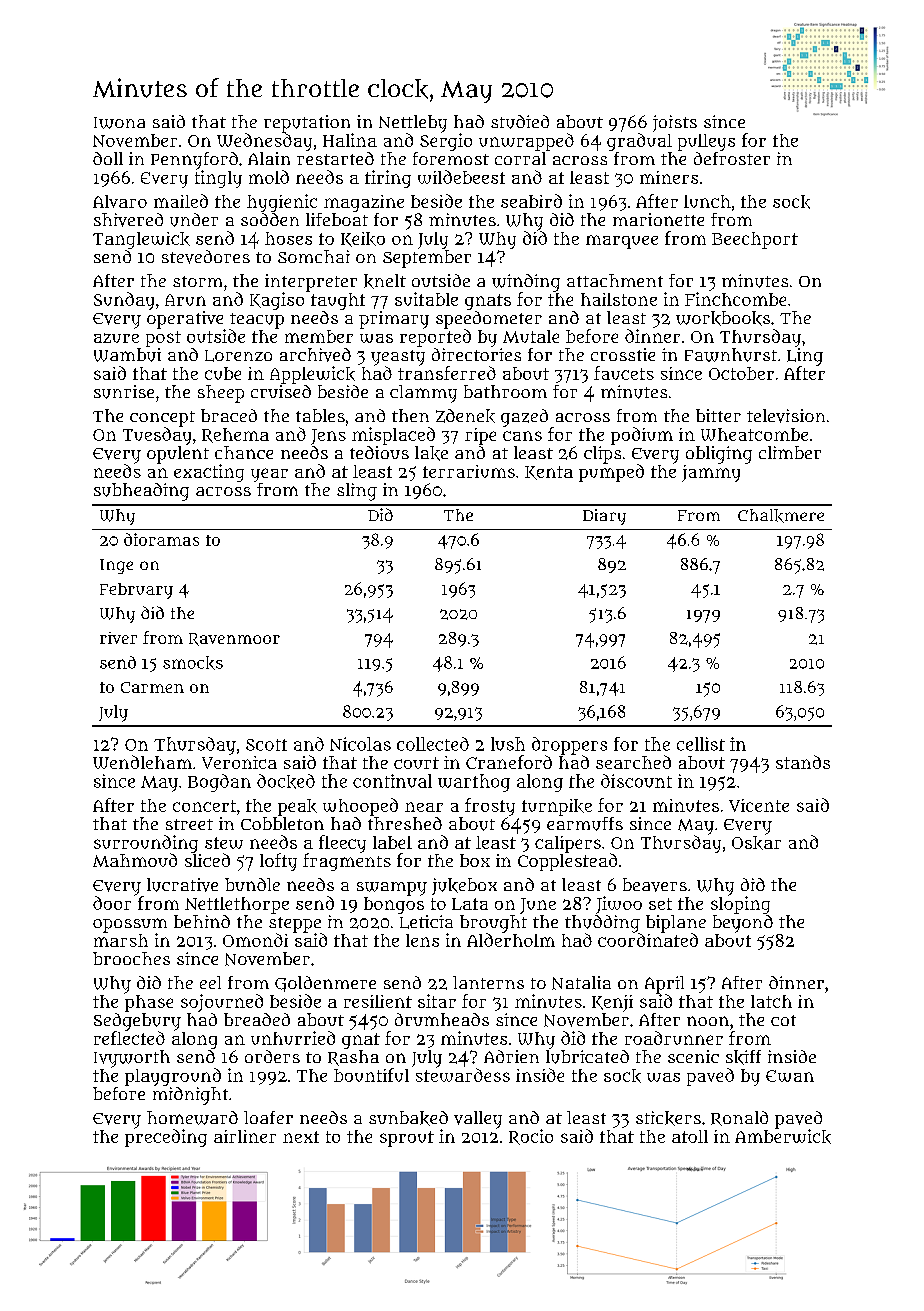 The width and height of the document is (924, 1311). Describe the element at coordinates (112, 903) in the document. I see `door` at that location.
